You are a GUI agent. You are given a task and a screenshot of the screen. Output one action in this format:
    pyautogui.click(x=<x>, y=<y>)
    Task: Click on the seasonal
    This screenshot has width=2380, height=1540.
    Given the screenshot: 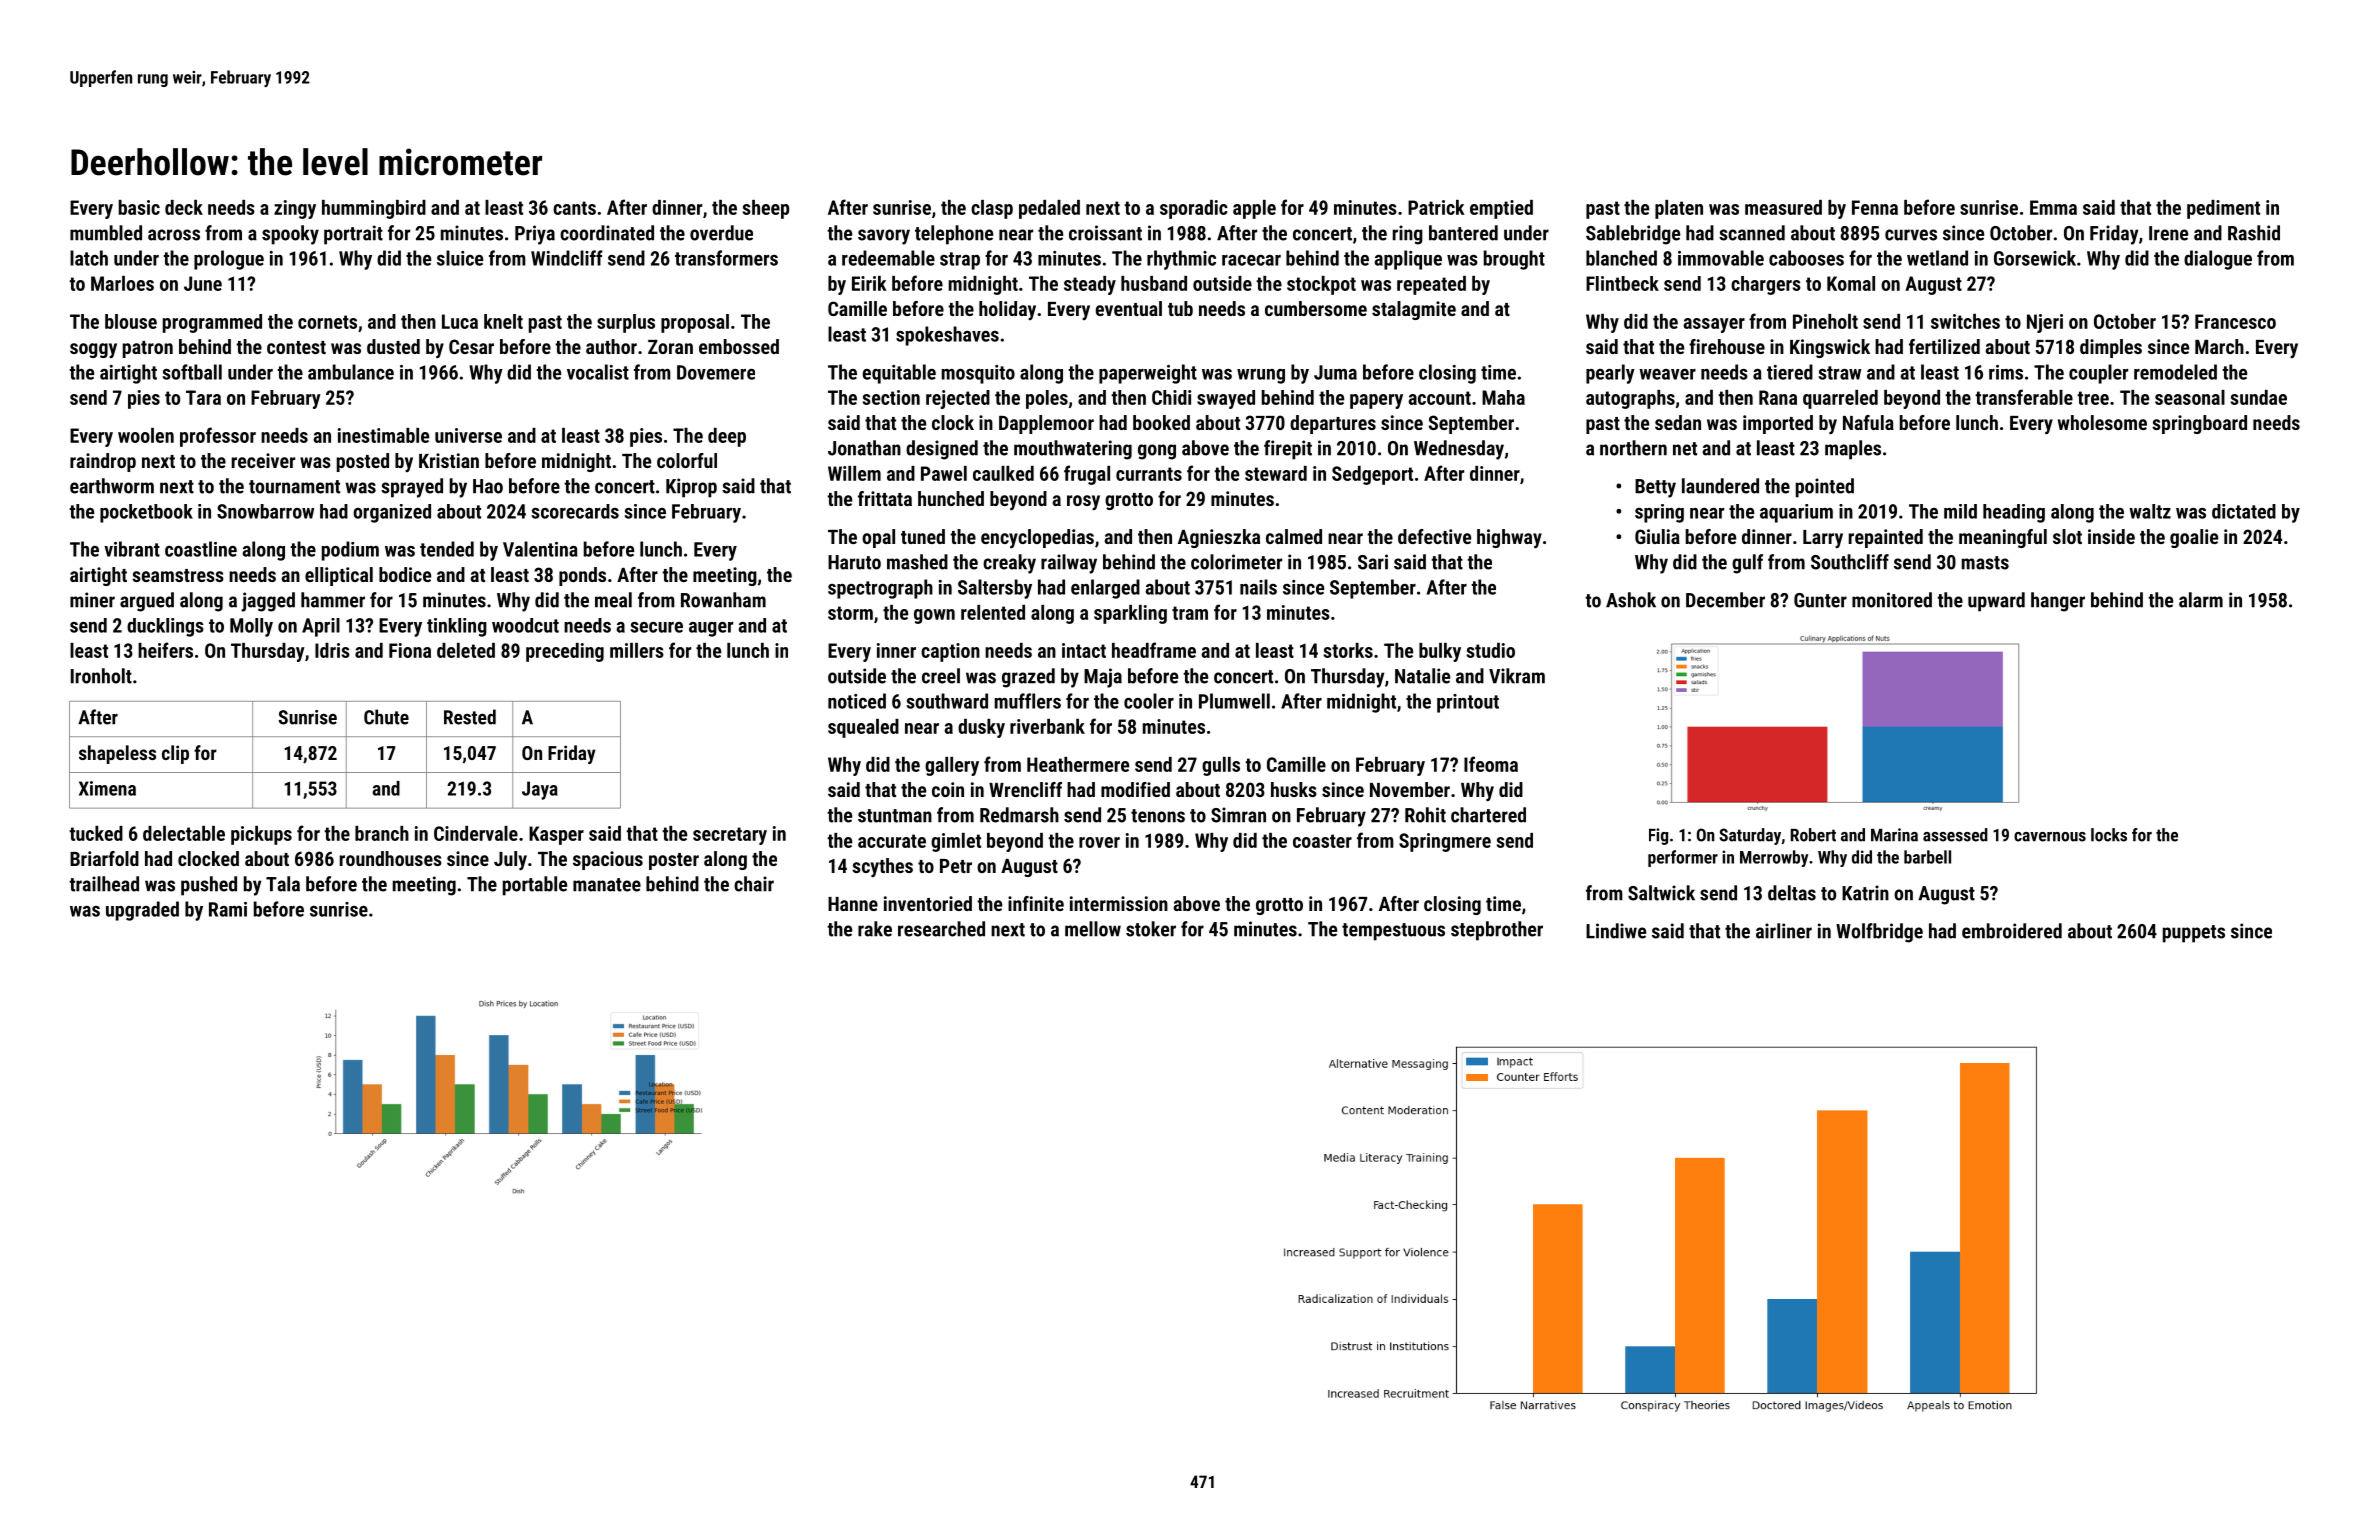 What is the action you would take?
    pyautogui.click(x=2190, y=397)
